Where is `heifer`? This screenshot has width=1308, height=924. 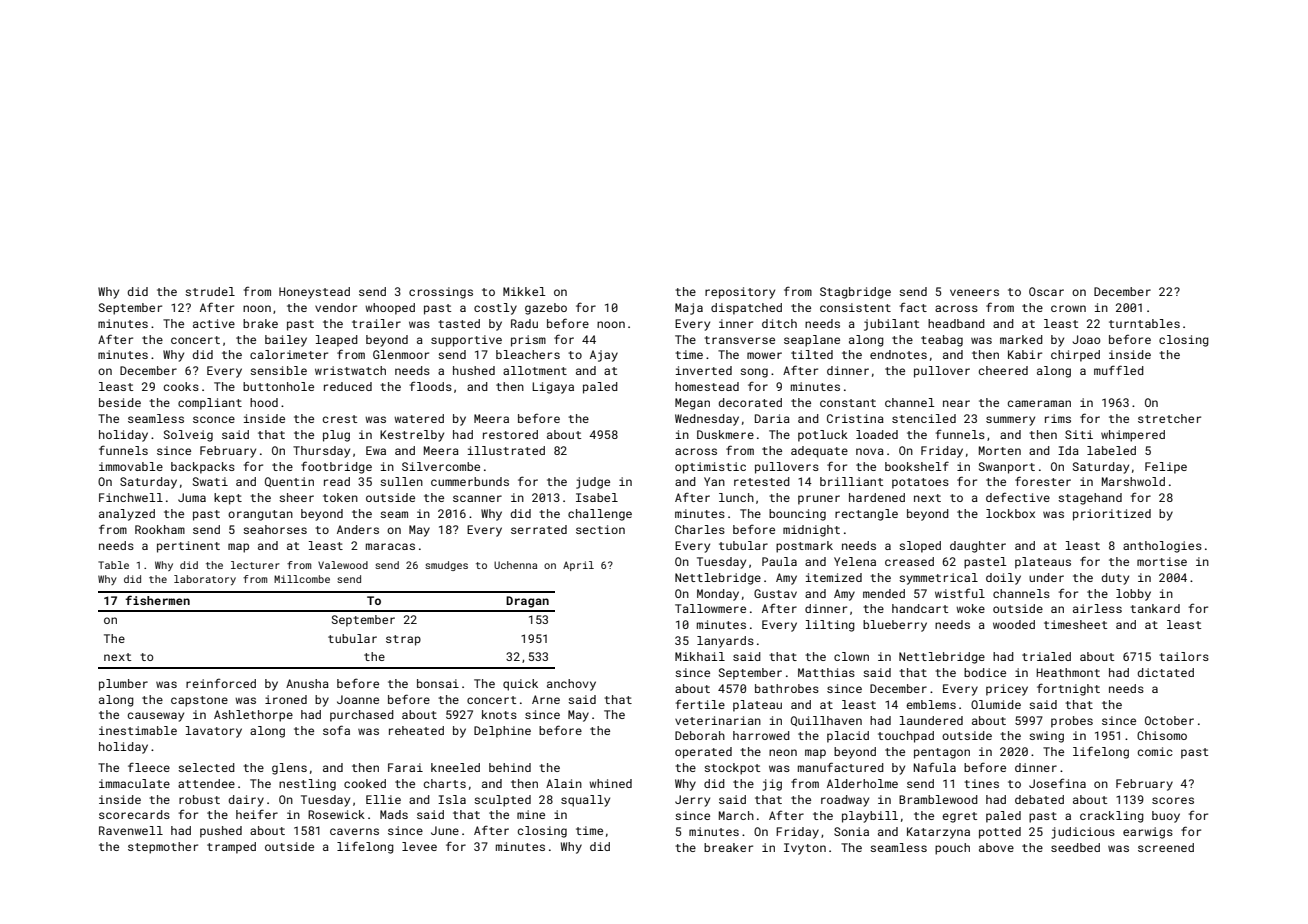
heifer is located at coordinates (257, 814).
